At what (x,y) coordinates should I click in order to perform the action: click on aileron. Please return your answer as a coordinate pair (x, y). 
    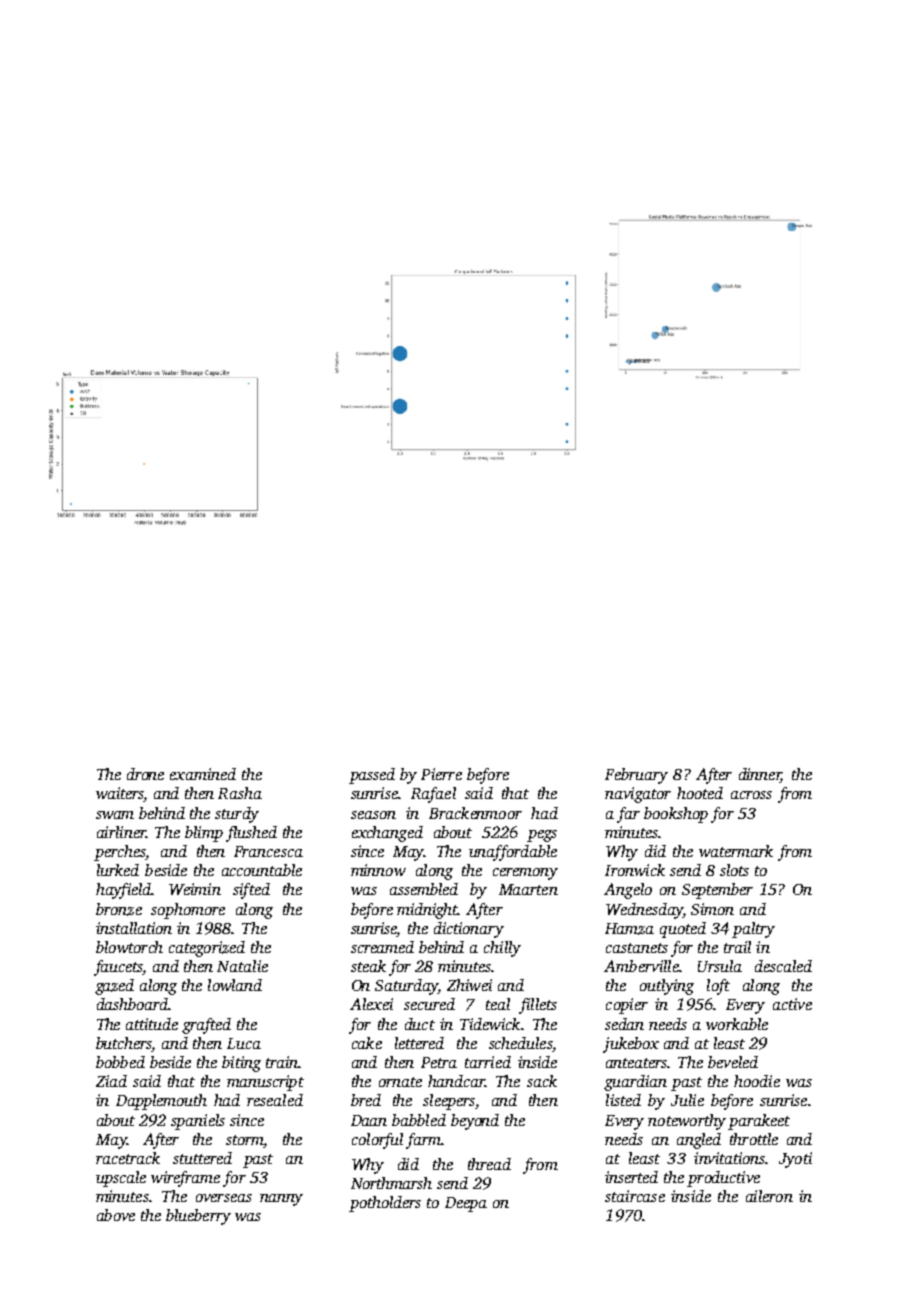
    Looking at the image, I should click on (769, 1196).
